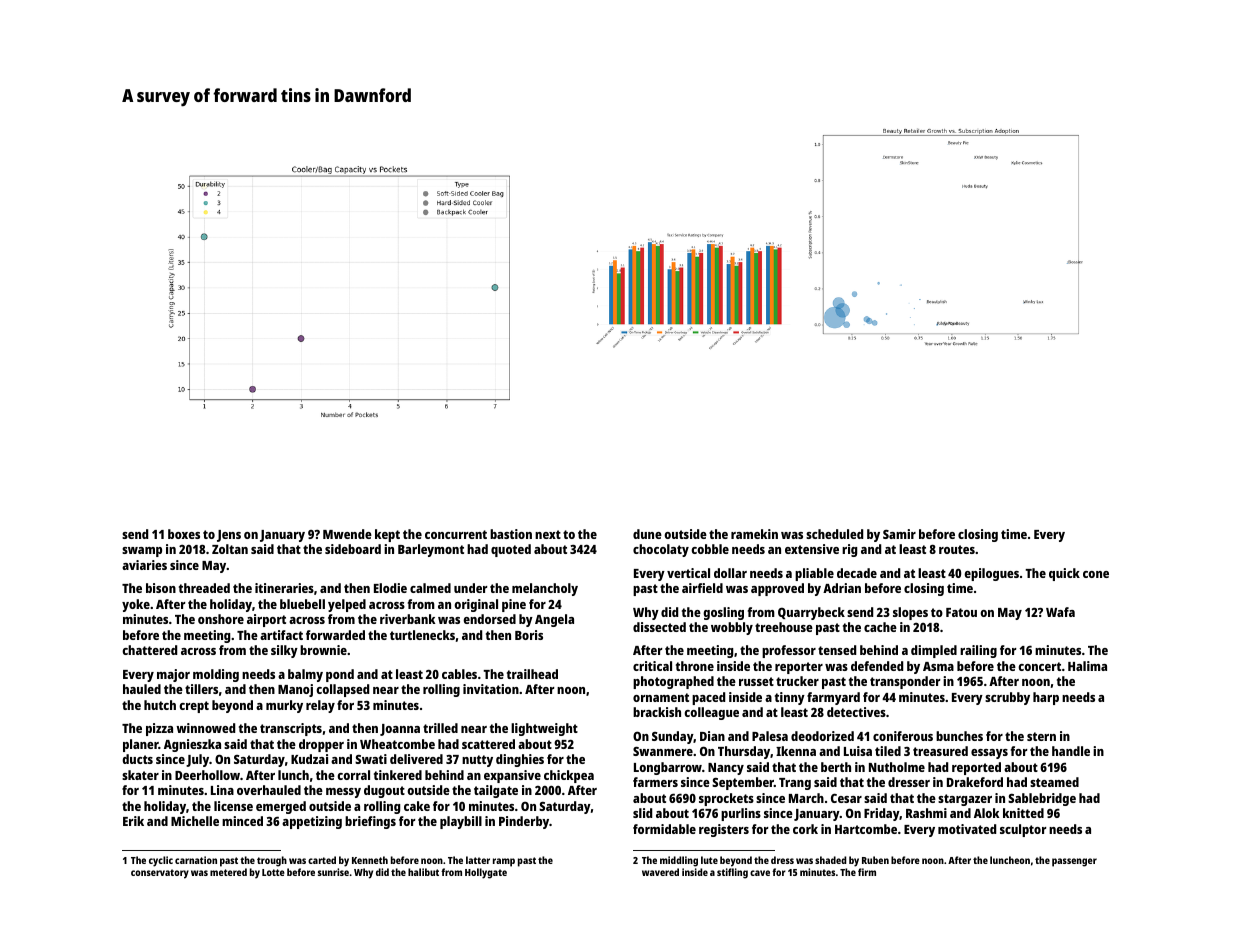 Image resolution: width=1233 pixels, height=952 pixels. What do you see at coordinates (511, 534) in the screenshot?
I see `bastion` at bounding box center [511, 534].
